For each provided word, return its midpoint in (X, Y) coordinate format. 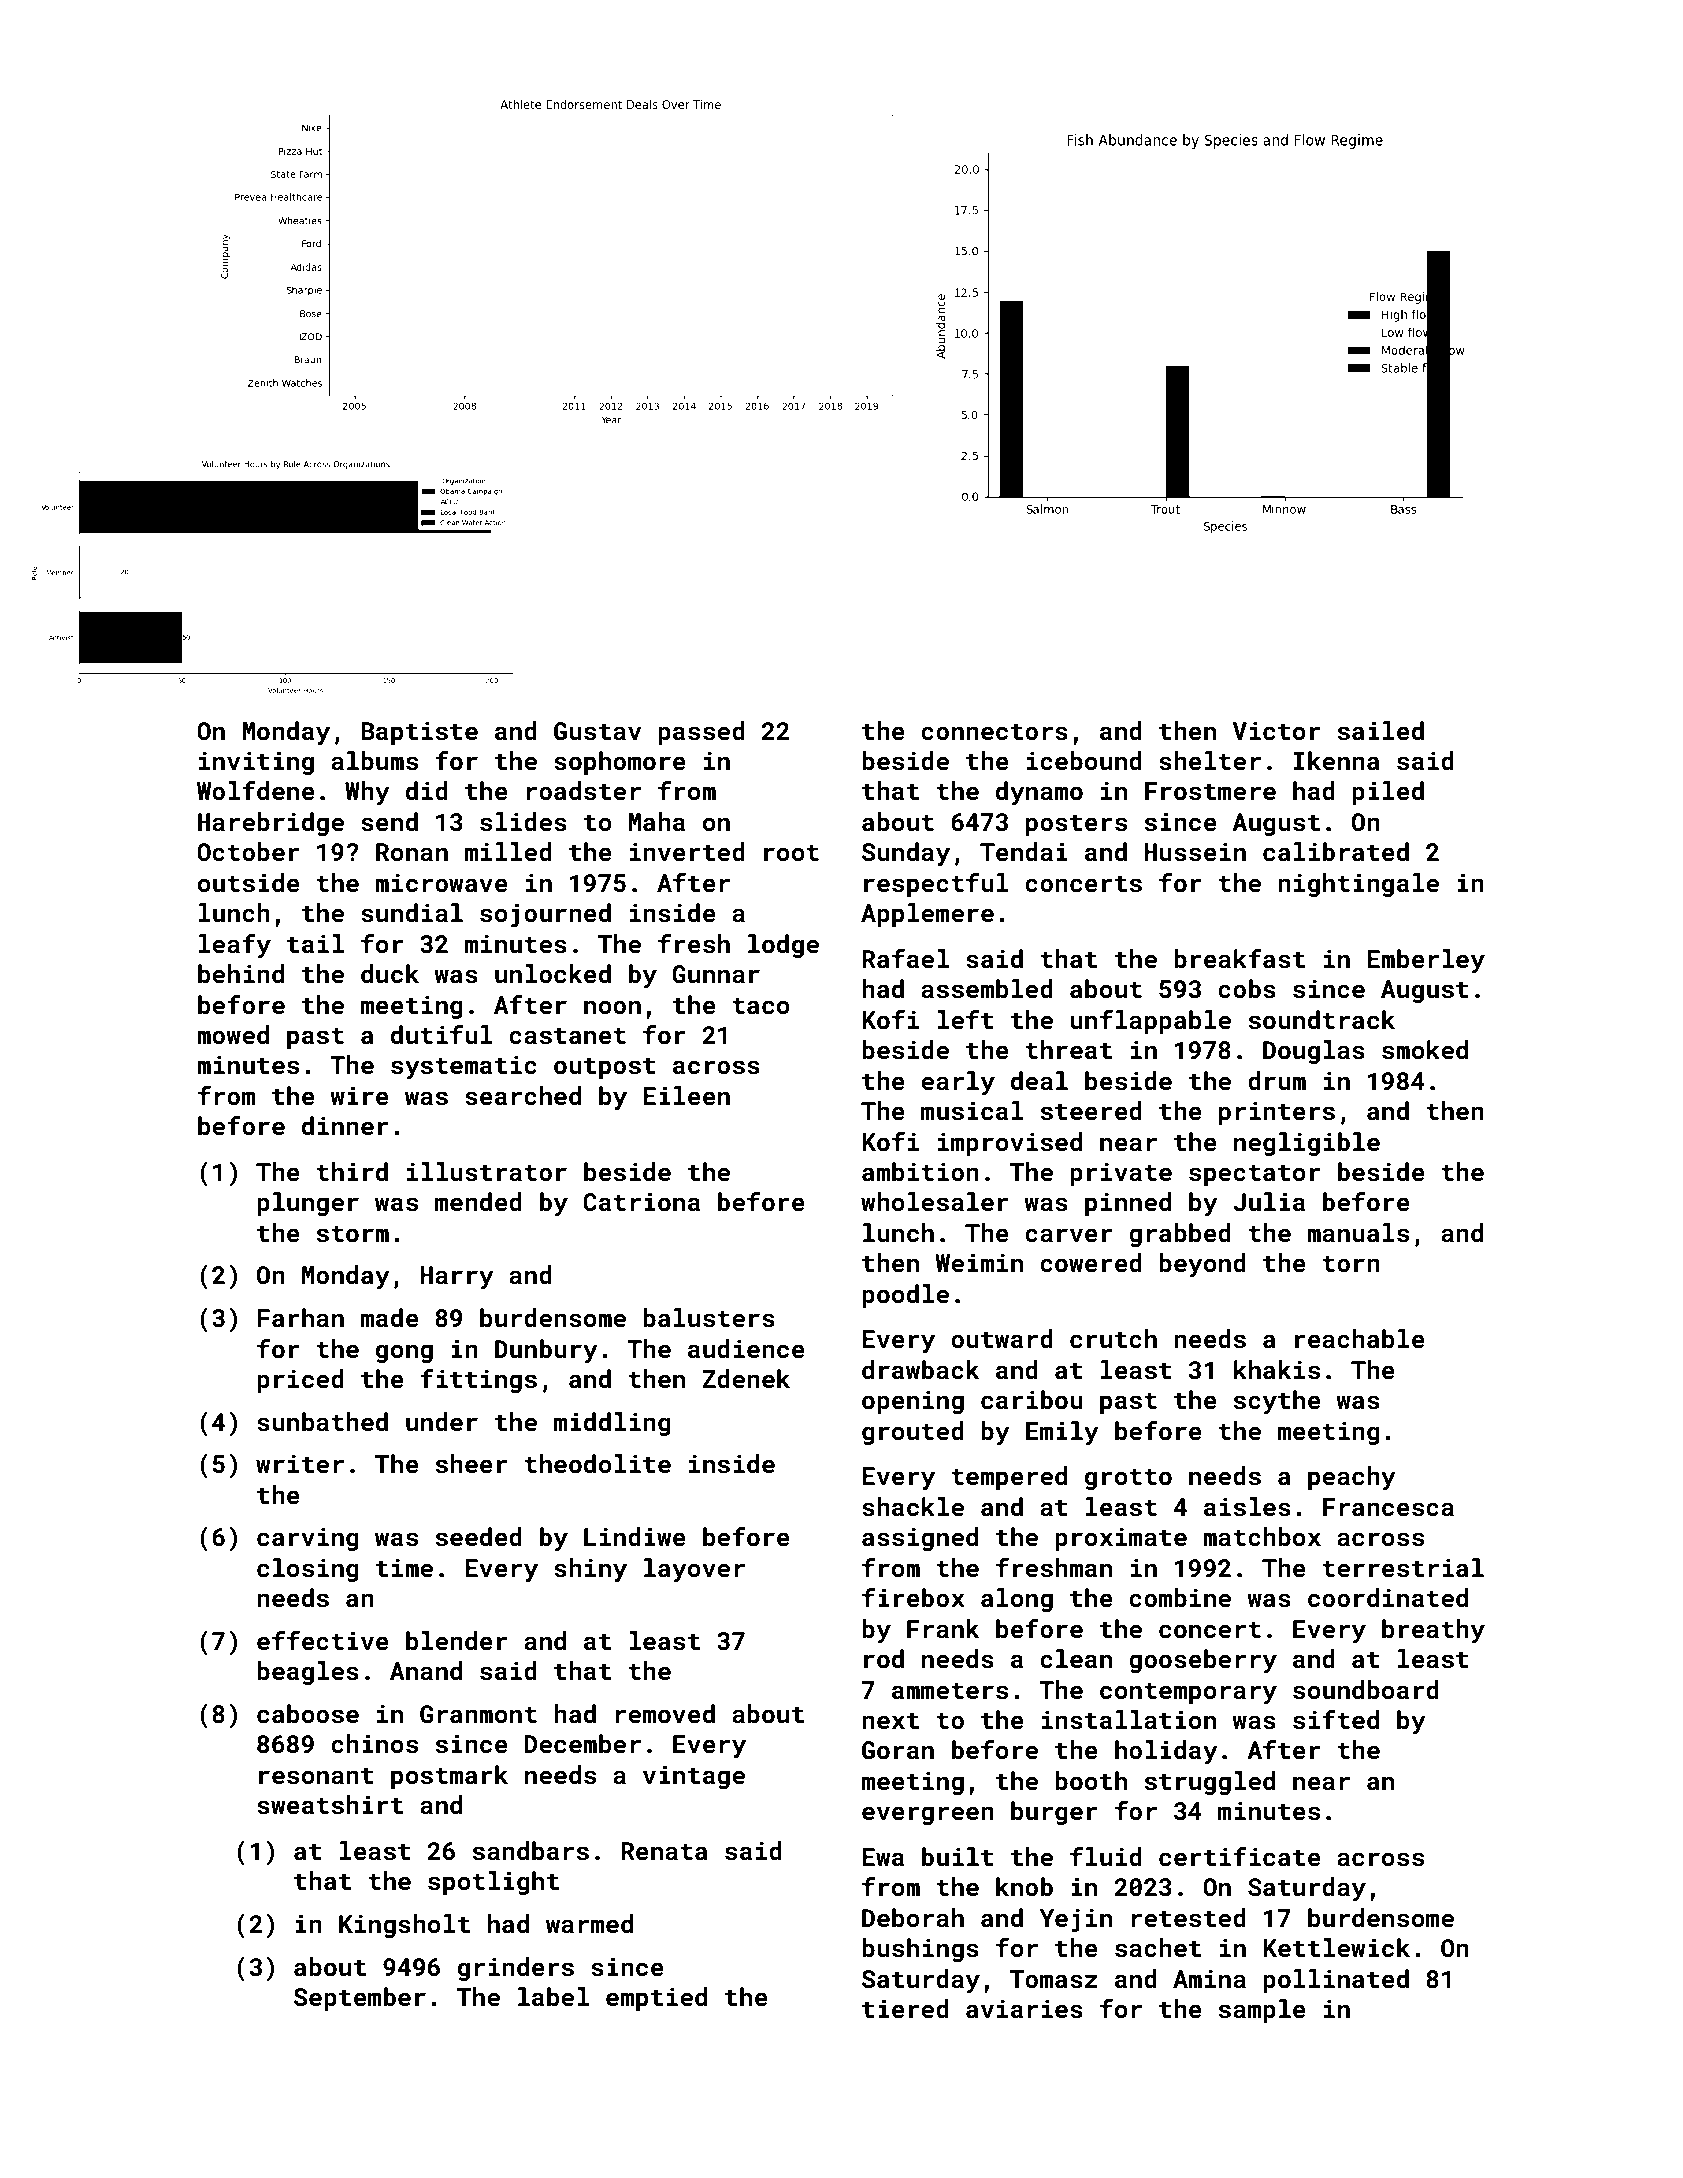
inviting (256, 763)
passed (701, 733)
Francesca (1388, 1507)
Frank (943, 1628)
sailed (1381, 730)
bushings (920, 1950)
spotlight (493, 1883)
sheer (471, 1463)
